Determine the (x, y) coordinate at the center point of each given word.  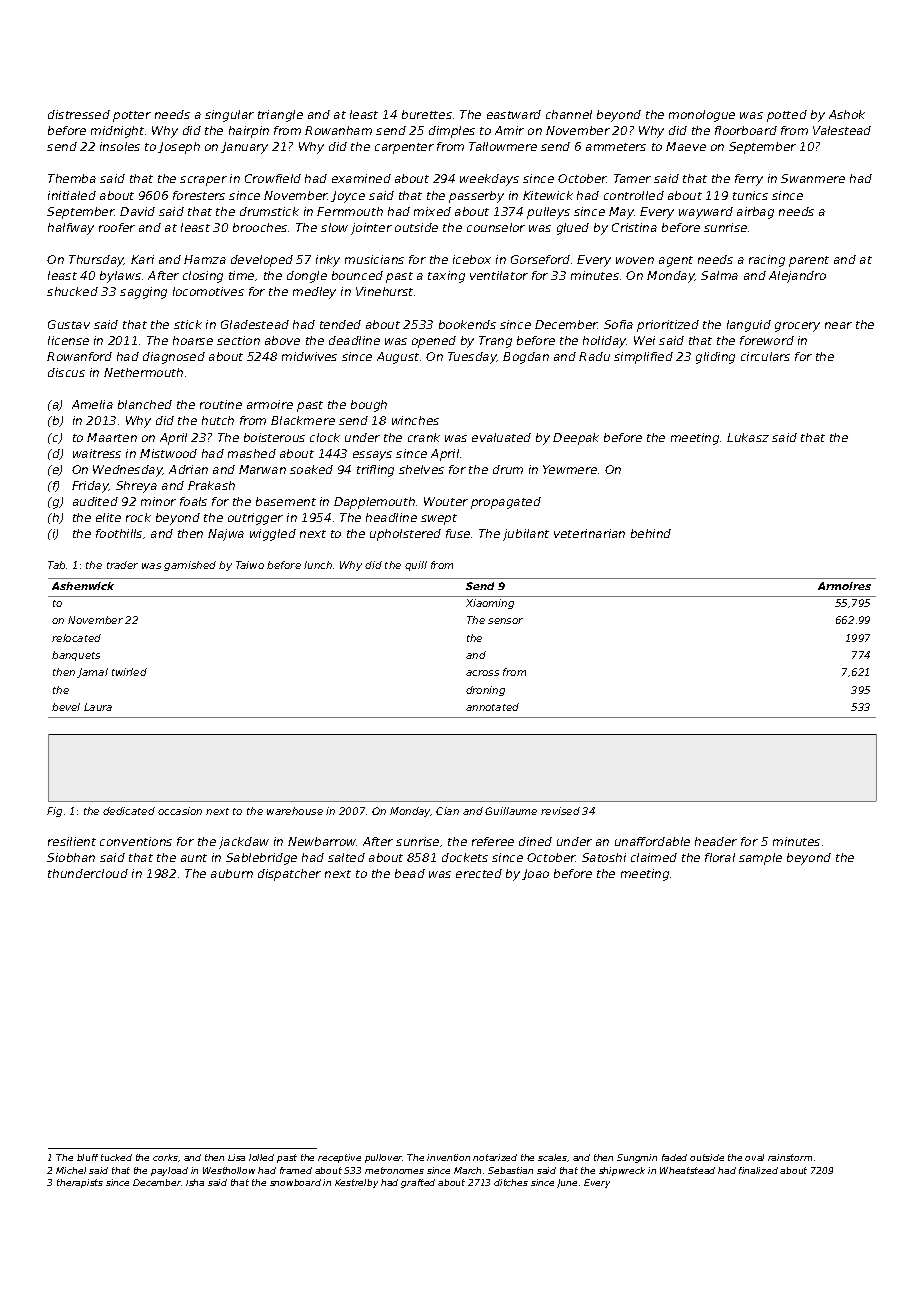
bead (410, 873)
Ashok (847, 114)
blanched (145, 404)
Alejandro (797, 277)
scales (552, 1157)
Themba (72, 178)
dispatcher (289, 875)
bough (369, 406)
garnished (190, 566)
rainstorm (790, 1157)
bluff (87, 1157)
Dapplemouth (374, 503)
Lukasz (748, 437)
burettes (427, 114)
